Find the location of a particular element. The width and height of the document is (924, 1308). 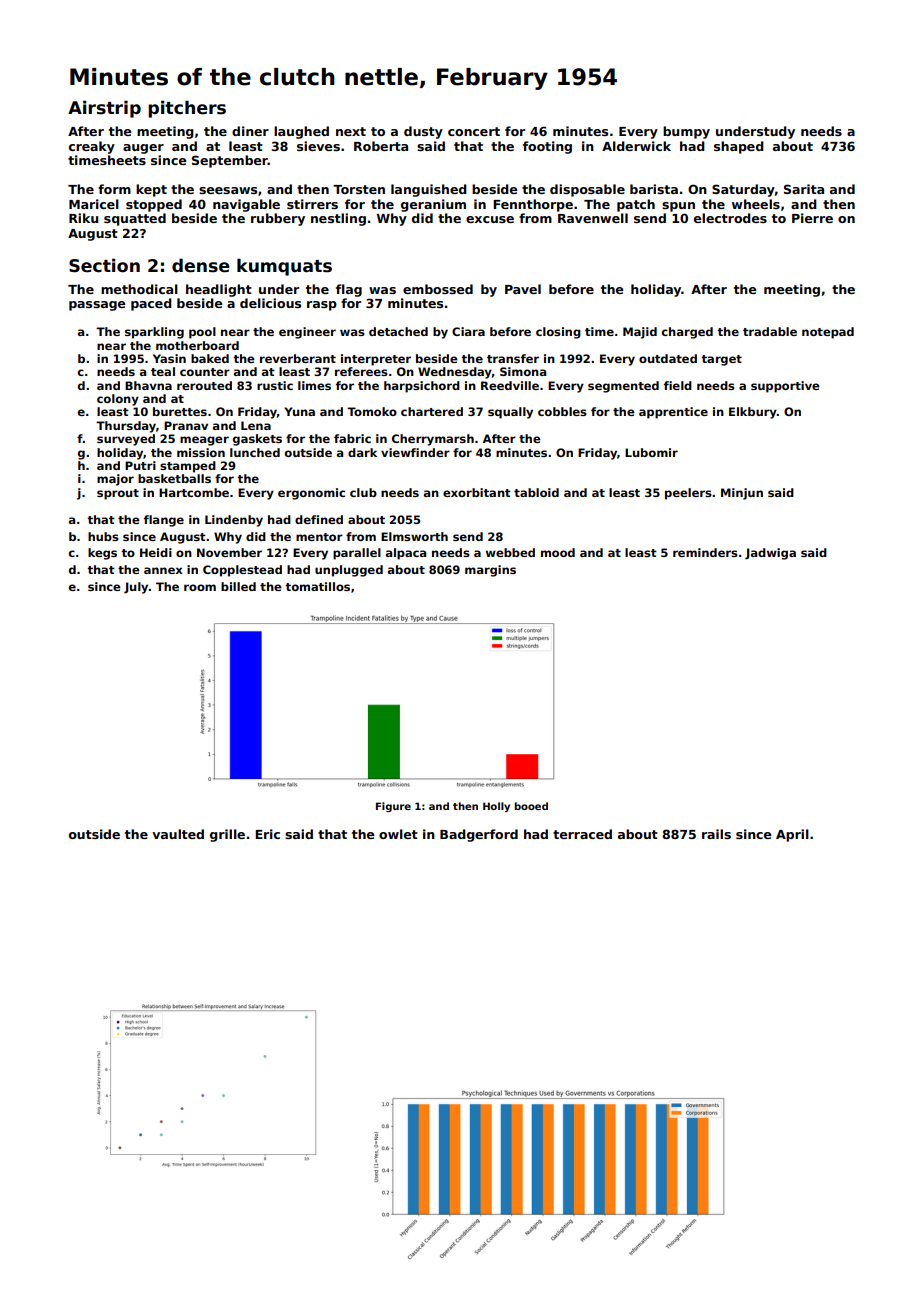

defined is located at coordinates (319, 519).
